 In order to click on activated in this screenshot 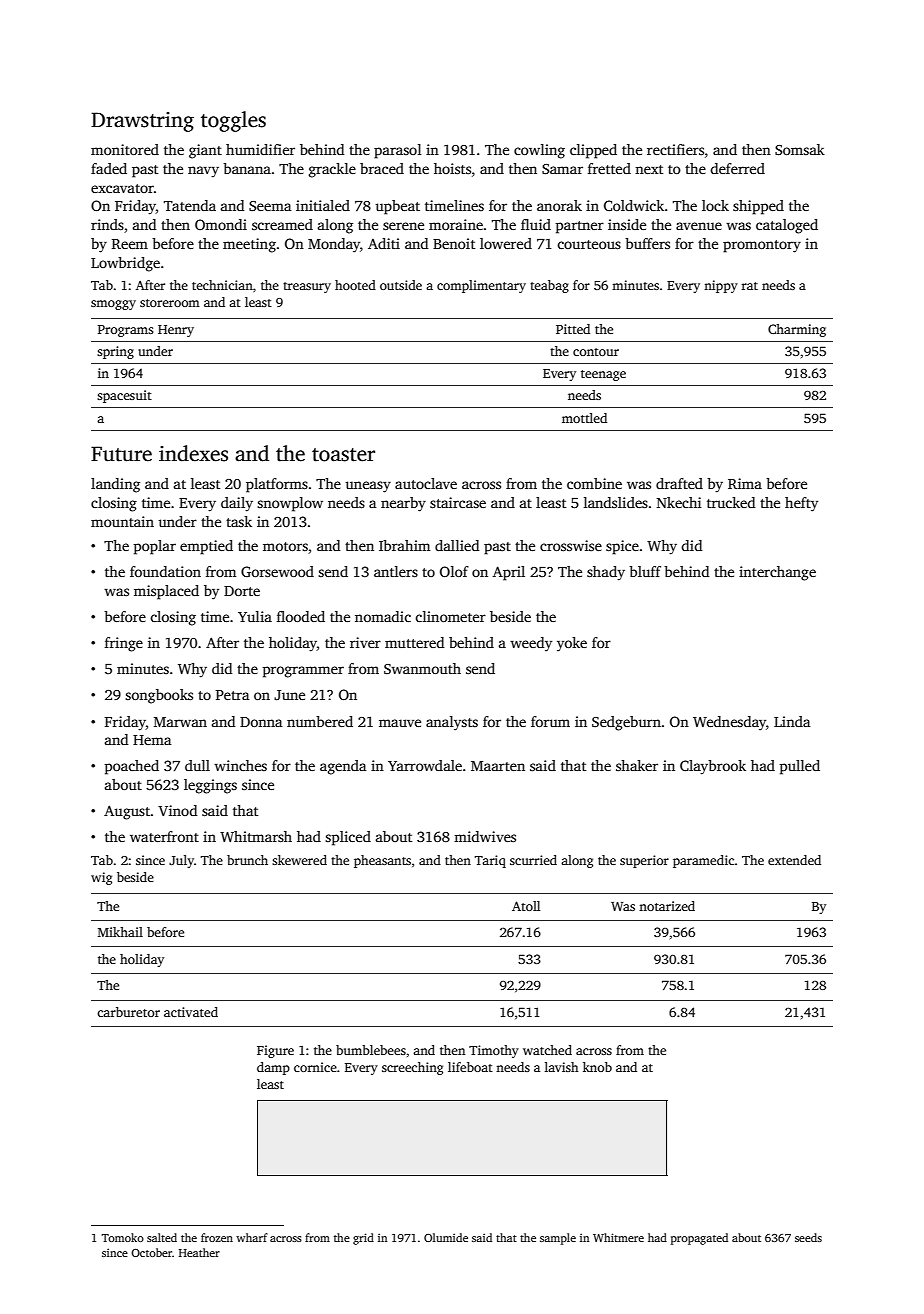, I will do `click(191, 1012)`.
